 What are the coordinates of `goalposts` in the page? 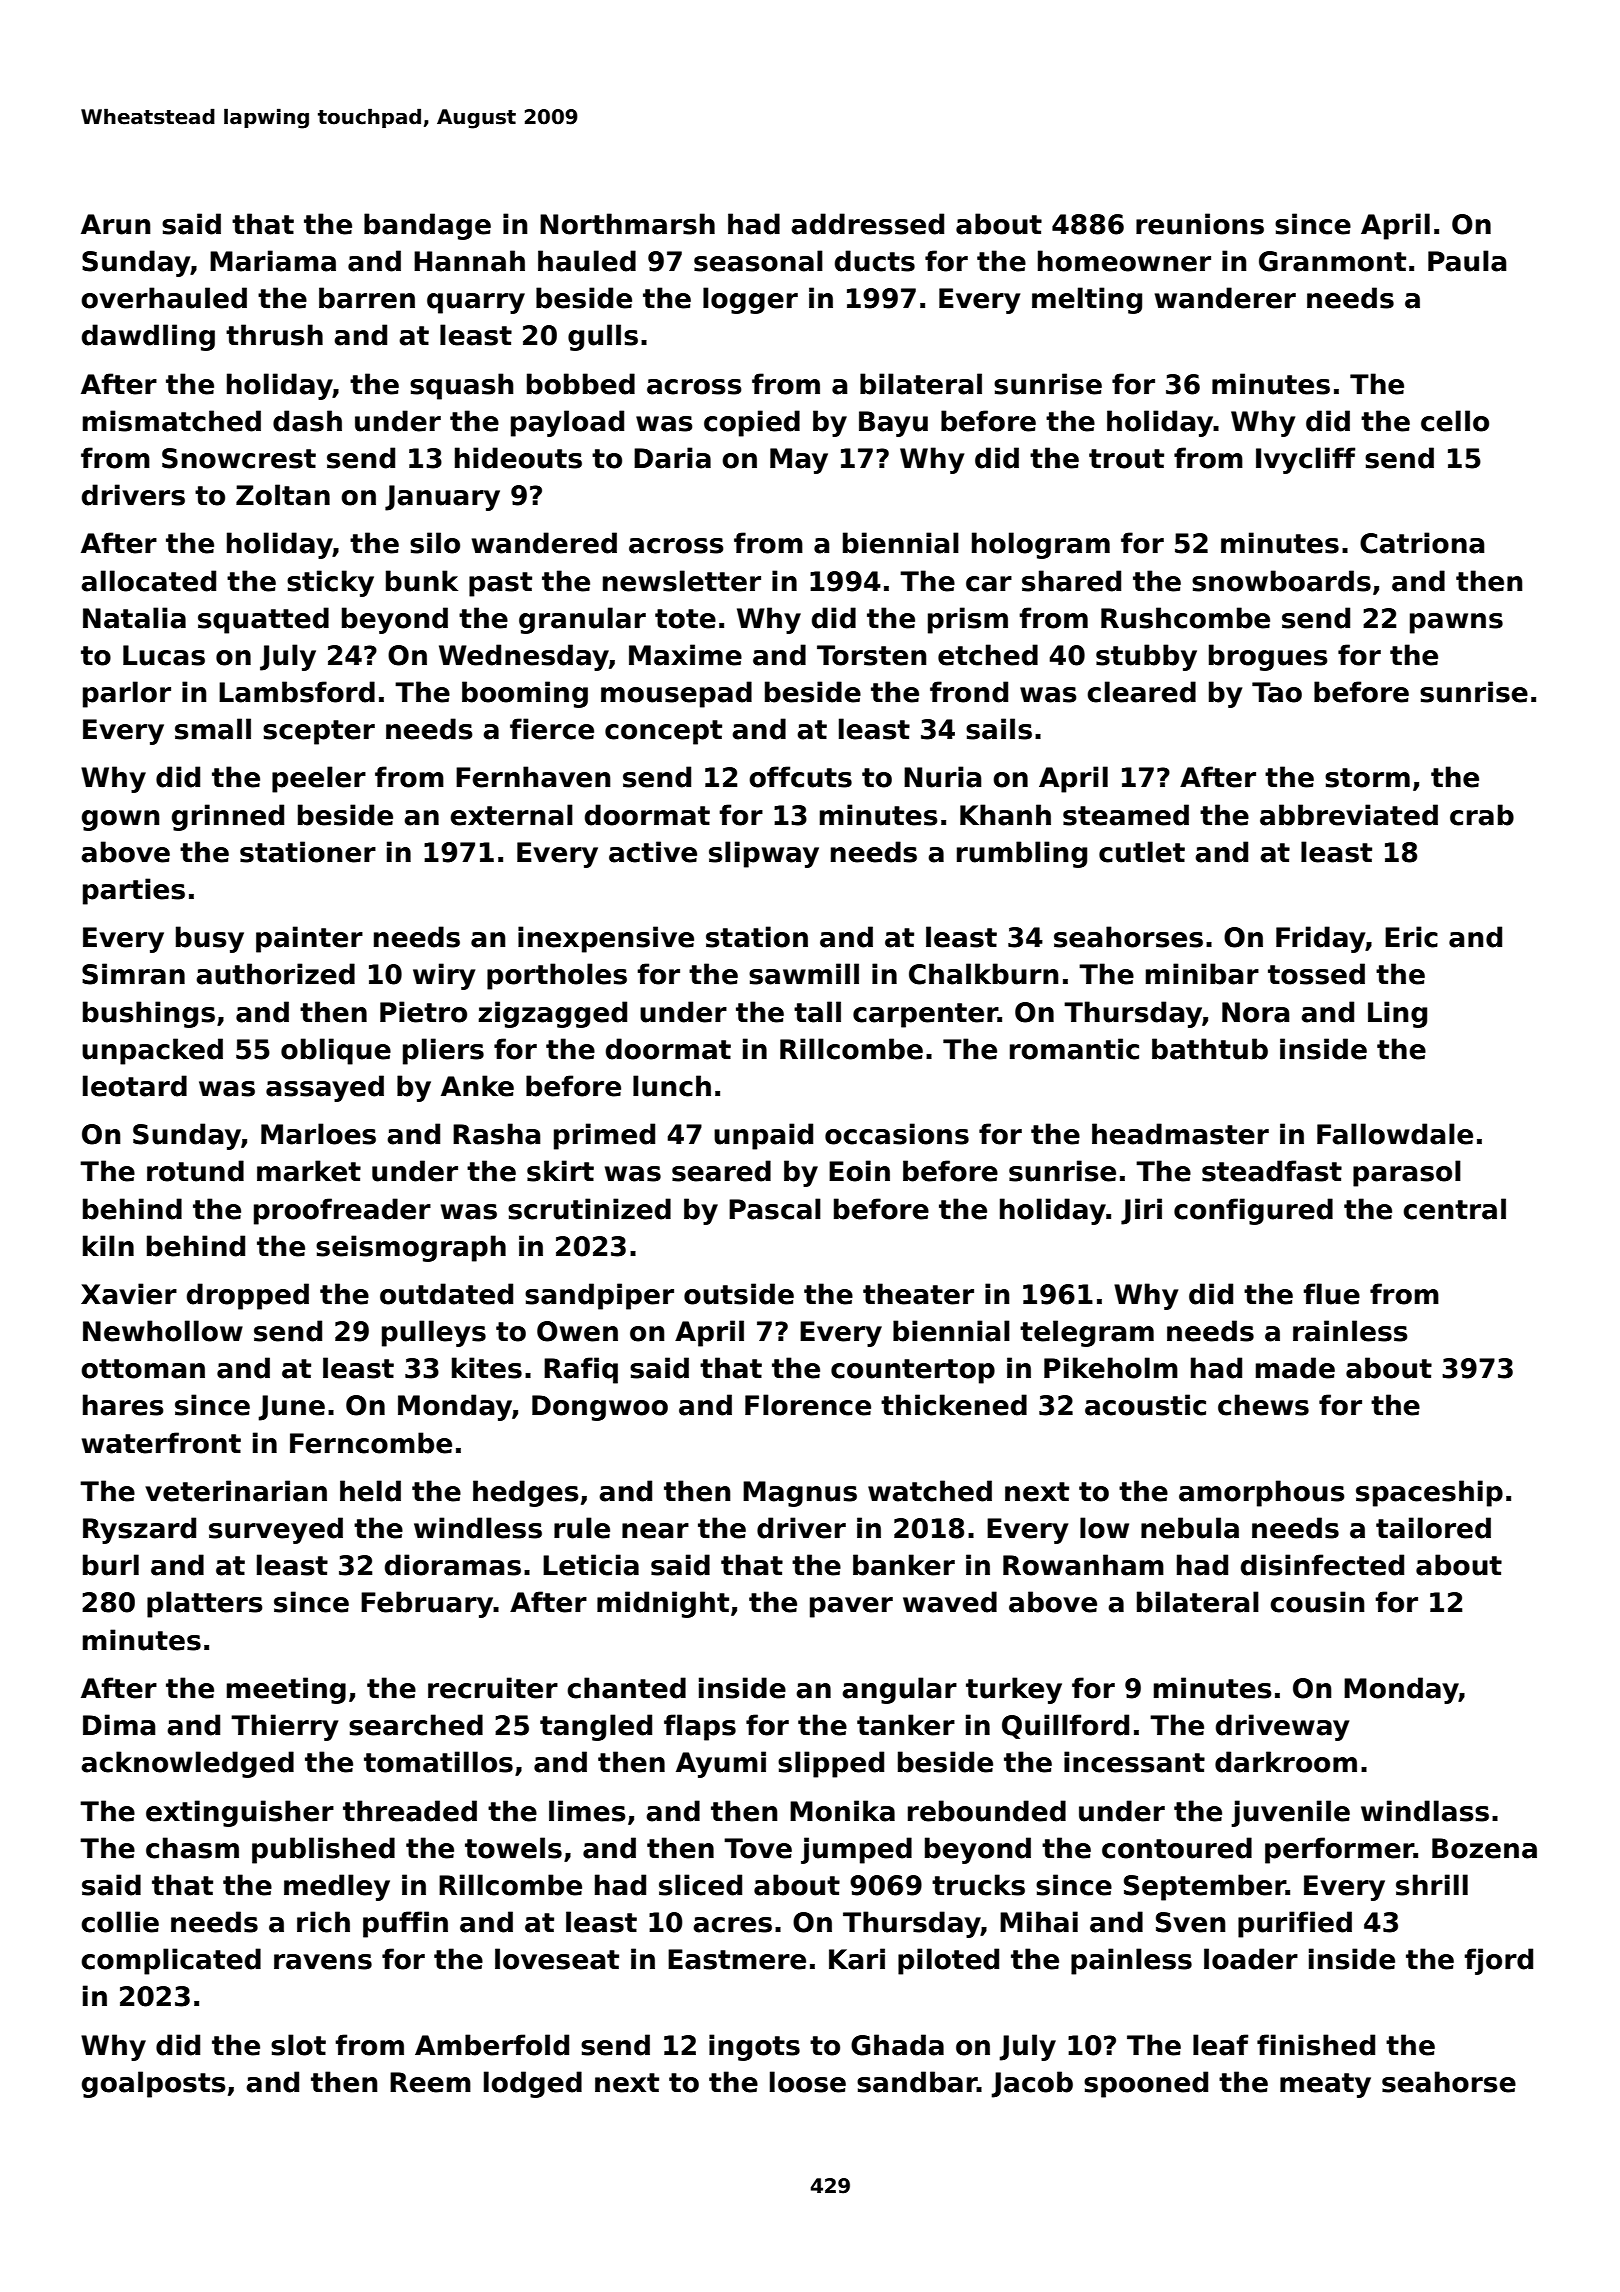 It's located at (154, 2084).
